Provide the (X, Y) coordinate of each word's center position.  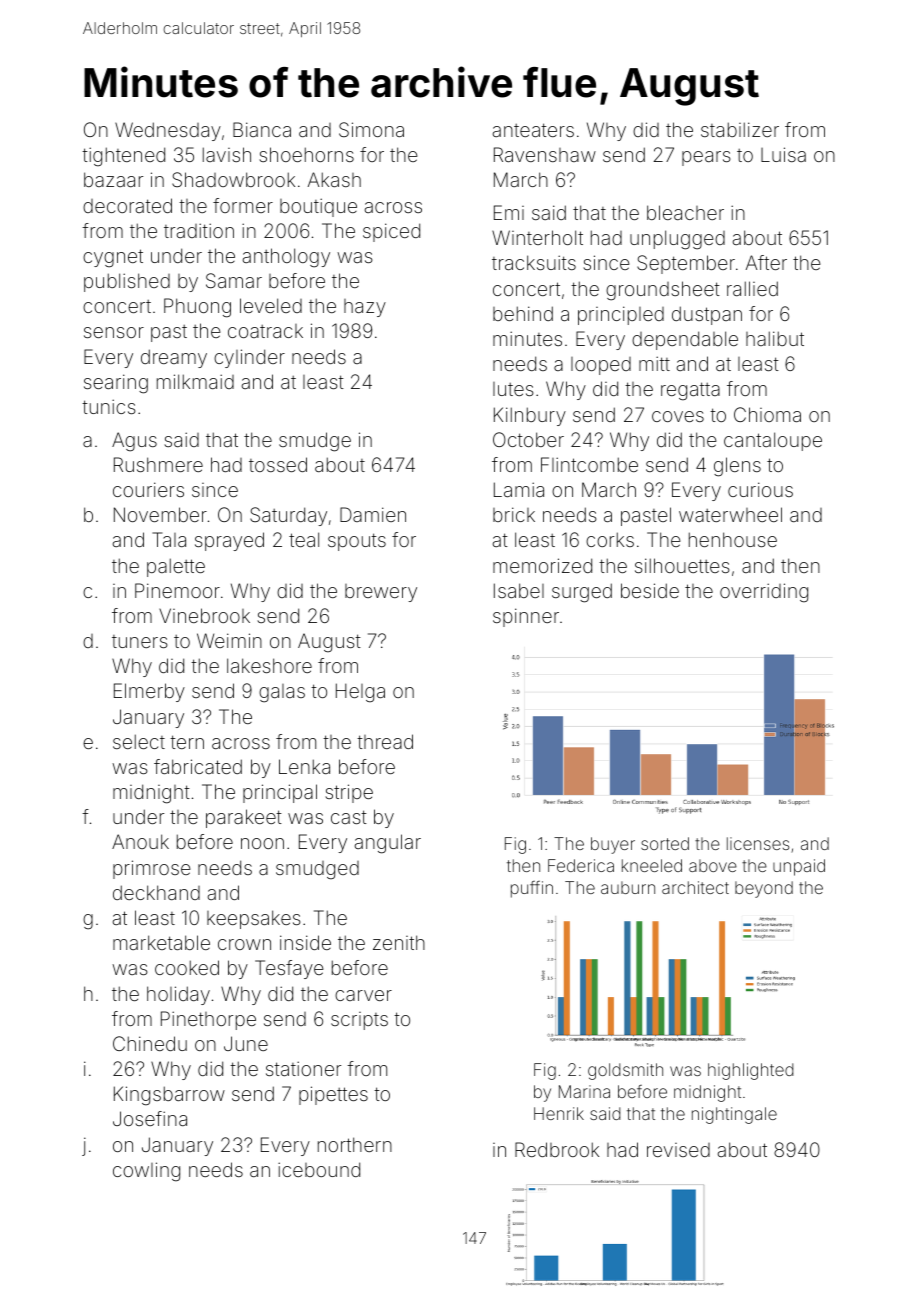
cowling (146, 1172)
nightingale (734, 1115)
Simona (371, 129)
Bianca (262, 129)
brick (514, 514)
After (766, 262)
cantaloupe (773, 441)
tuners (140, 641)
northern (355, 1144)
